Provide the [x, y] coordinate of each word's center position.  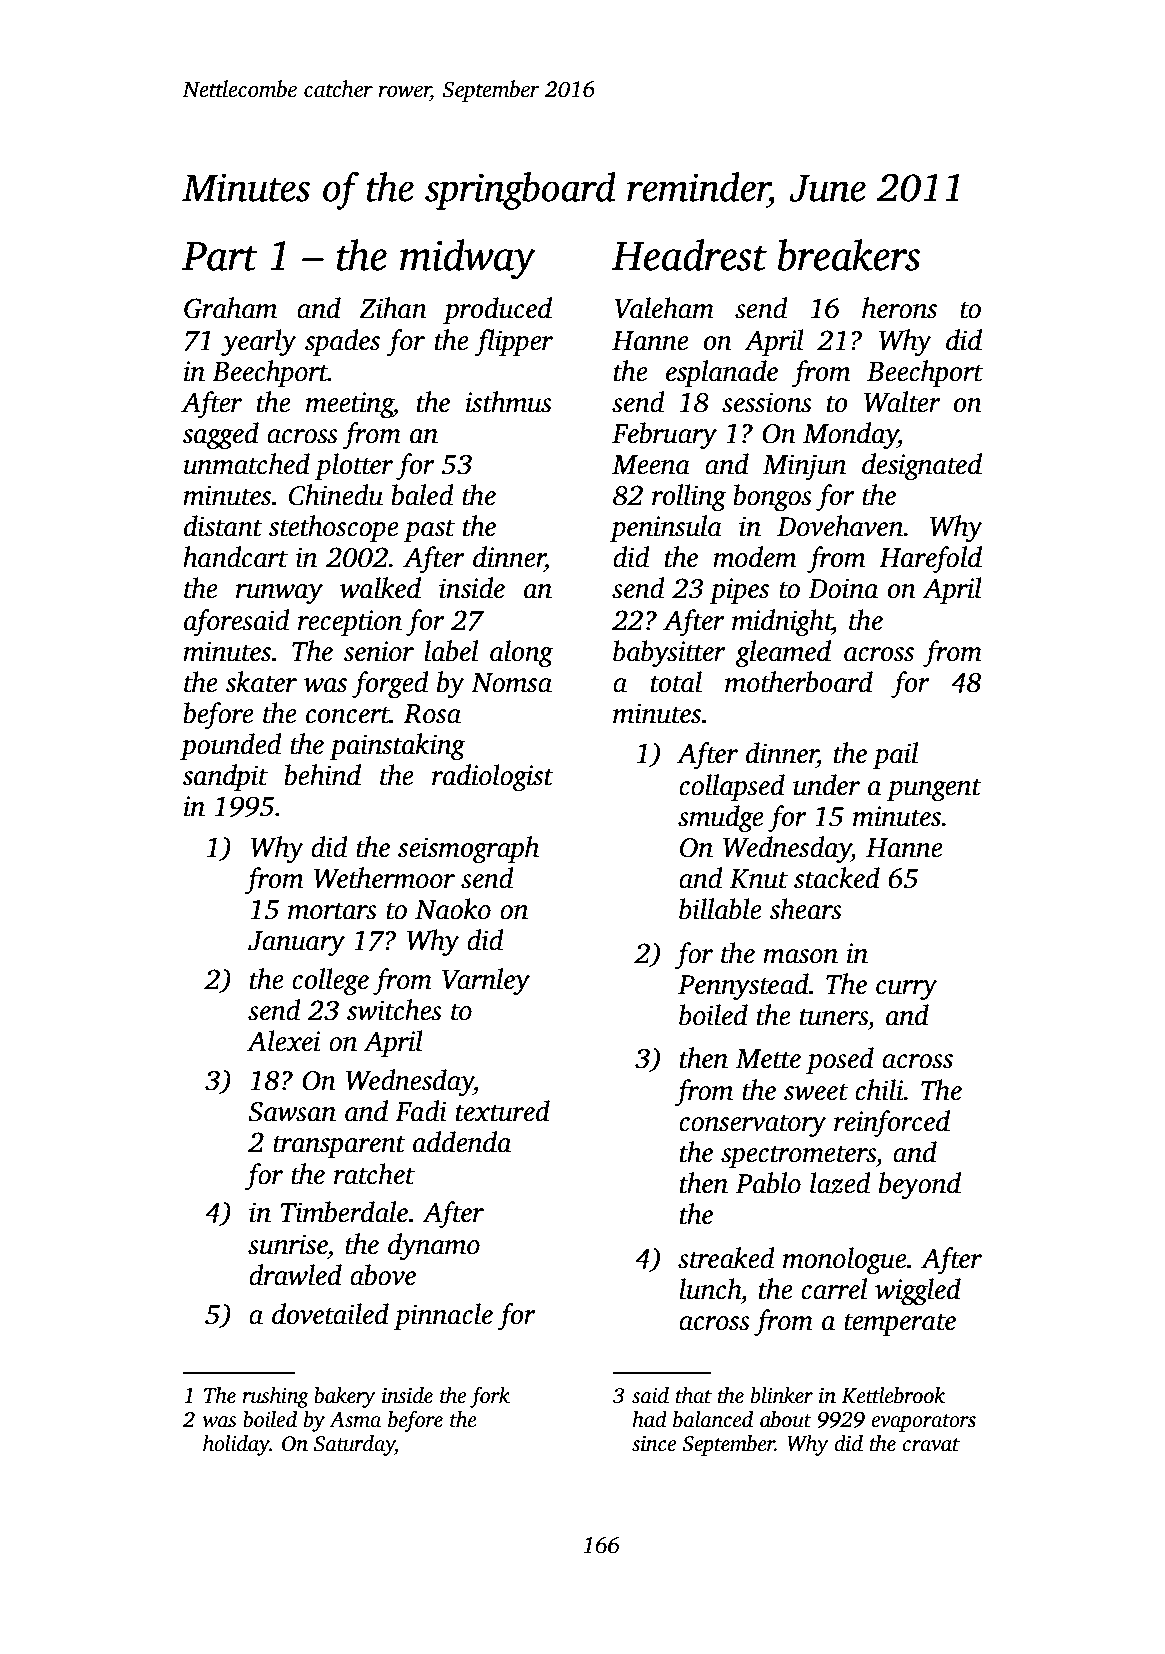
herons [899, 308]
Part [220, 256]
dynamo [434, 1247]
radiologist [493, 778]
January [296, 944]
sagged [220, 436]
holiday [236, 1445]
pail [895, 755]
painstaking [397, 747]
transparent [339, 1146]
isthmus [508, 402]
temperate [900, 1324]
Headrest [689, 255]
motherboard [799, 682]
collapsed [732, 787]
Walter [902, 402]
